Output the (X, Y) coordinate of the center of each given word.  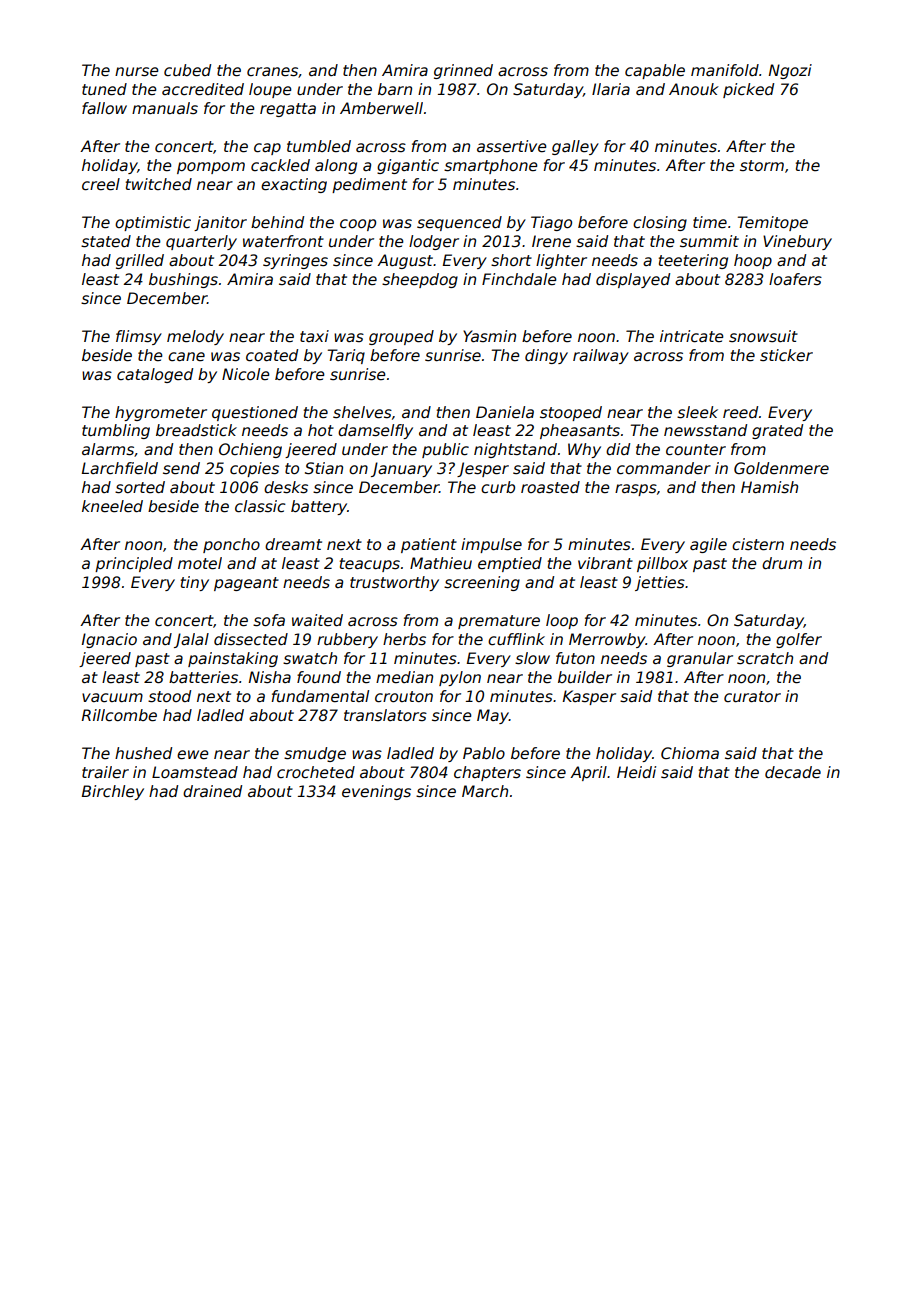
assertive (512, 146)
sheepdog (420, 280)
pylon (460, 678)
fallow (104, 108)
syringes (295, 261)
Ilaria (611, 89)
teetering (693, 261)
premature (499, 622)
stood (169, 696)
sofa (269, 620)
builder (585, 677)
